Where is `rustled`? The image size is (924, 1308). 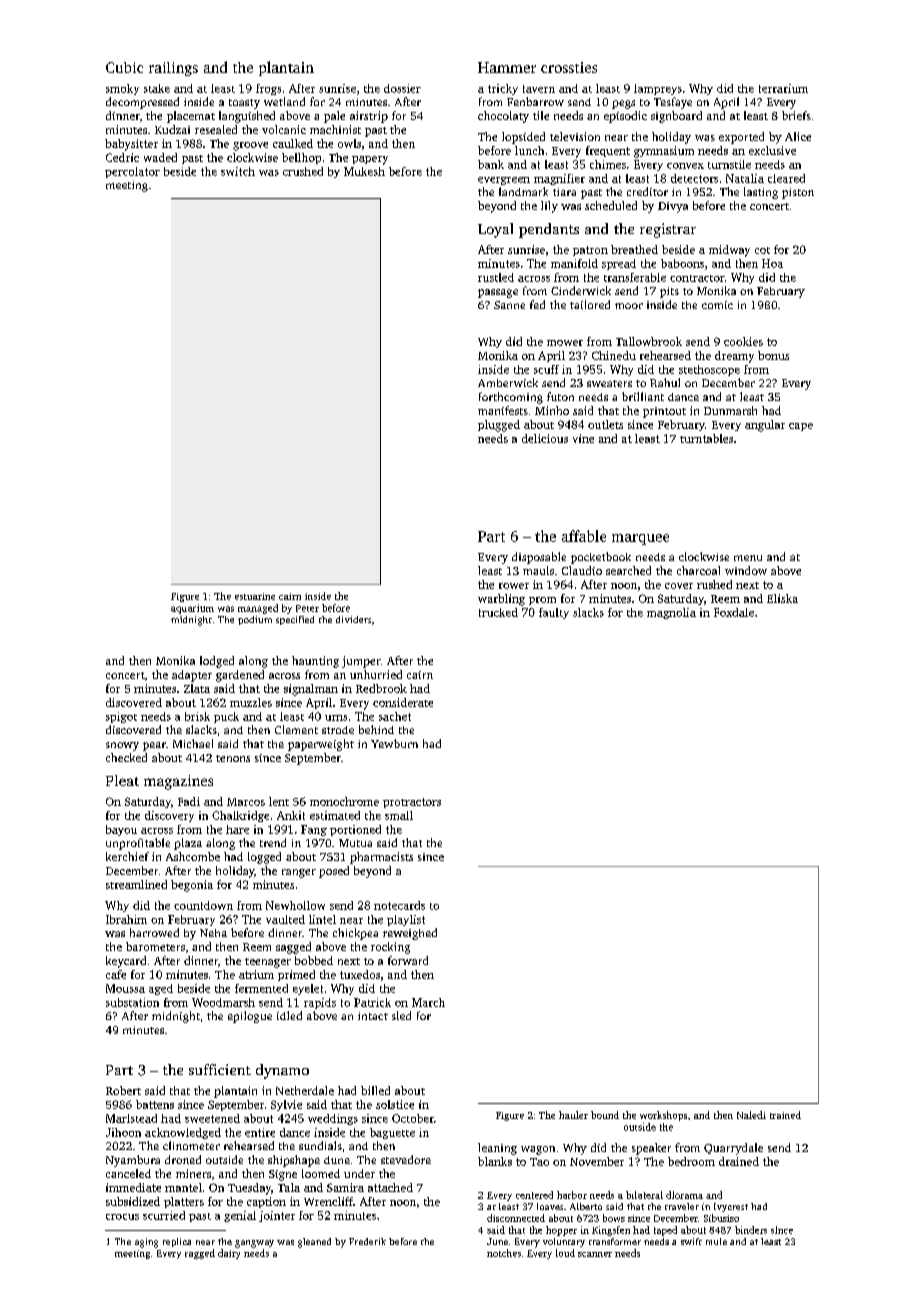
rustled is located at coordinates (496, 277).
